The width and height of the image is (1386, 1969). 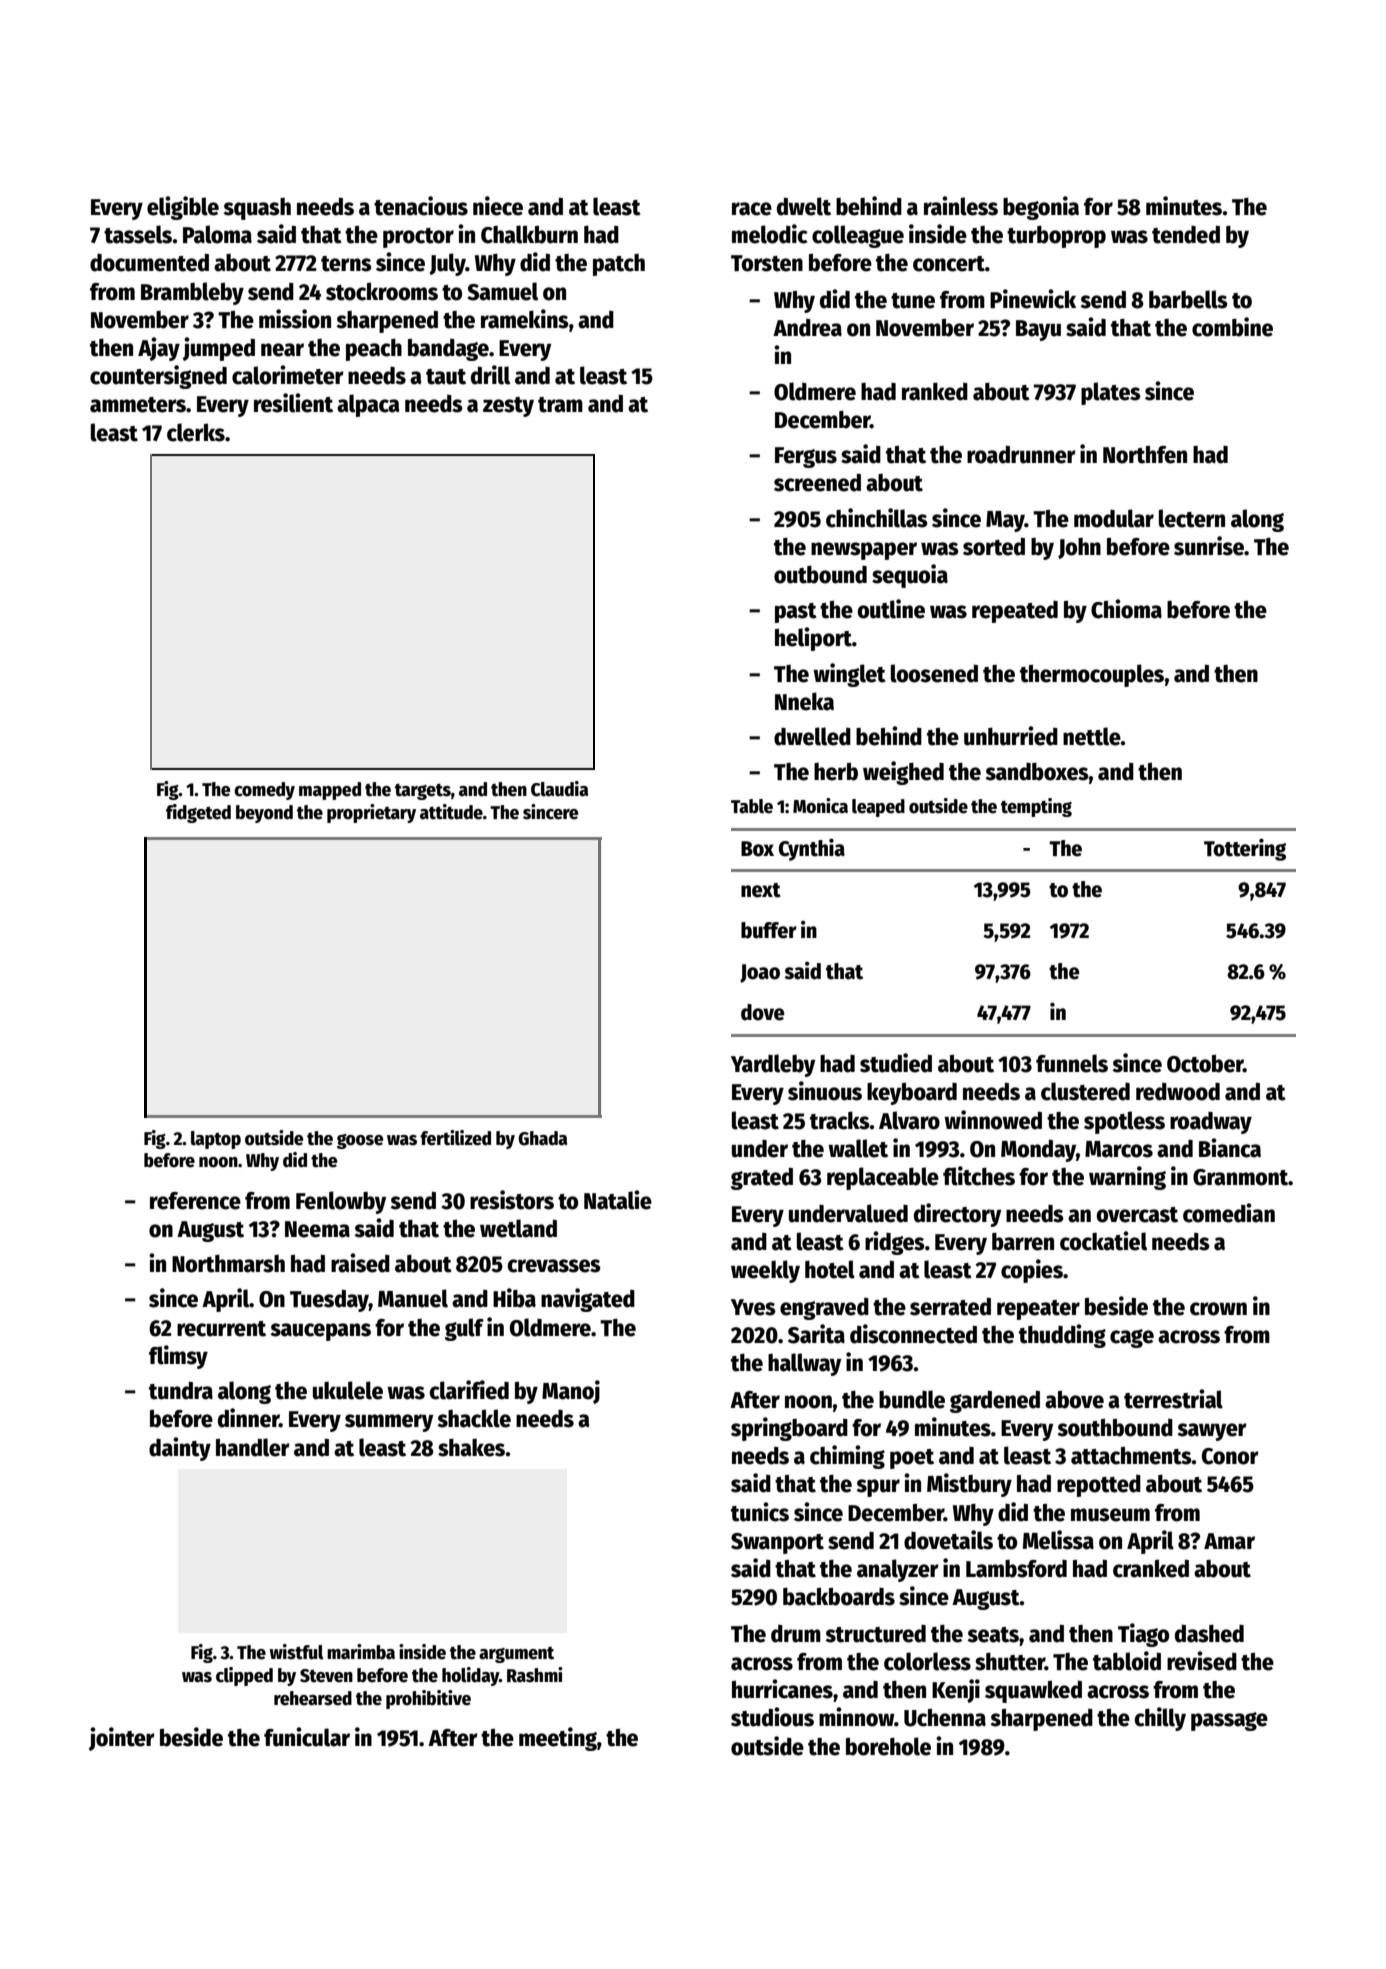 What do you see at coordinates (752, 209) in the image?
I see `race` at bounding box center [752, 209].
